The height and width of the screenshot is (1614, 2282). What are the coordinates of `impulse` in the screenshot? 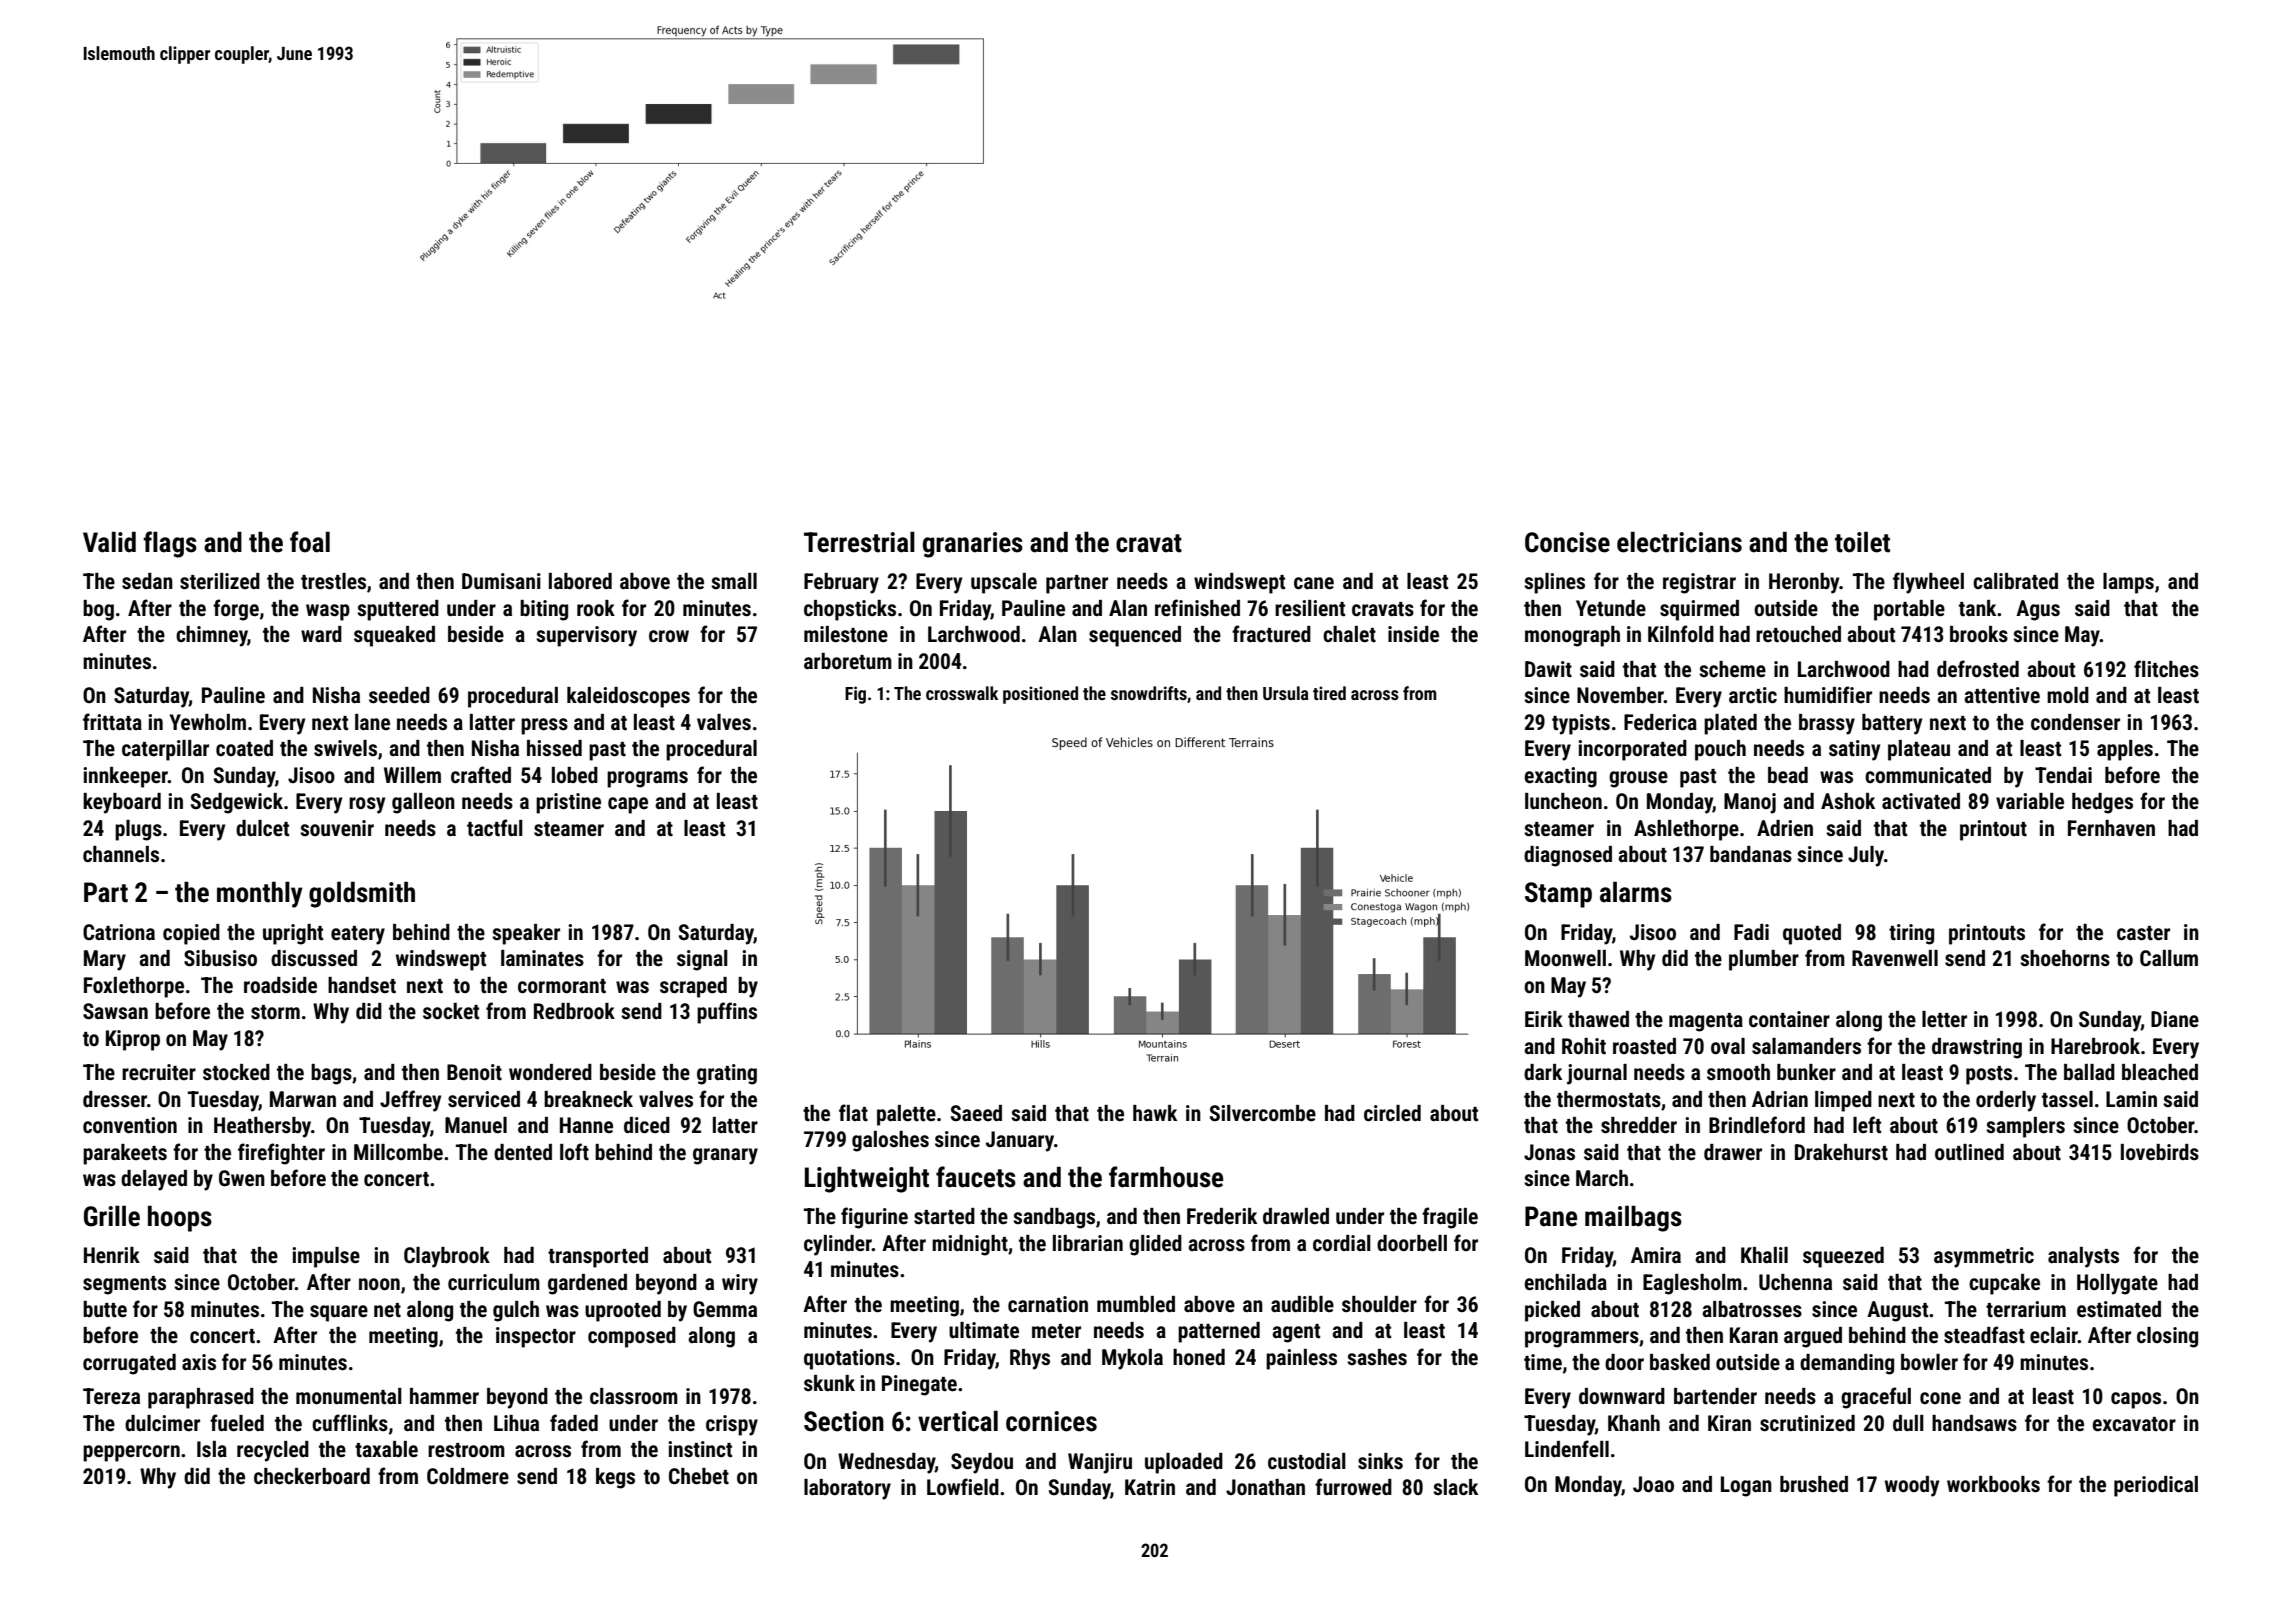 It's located at (326, 1257).
